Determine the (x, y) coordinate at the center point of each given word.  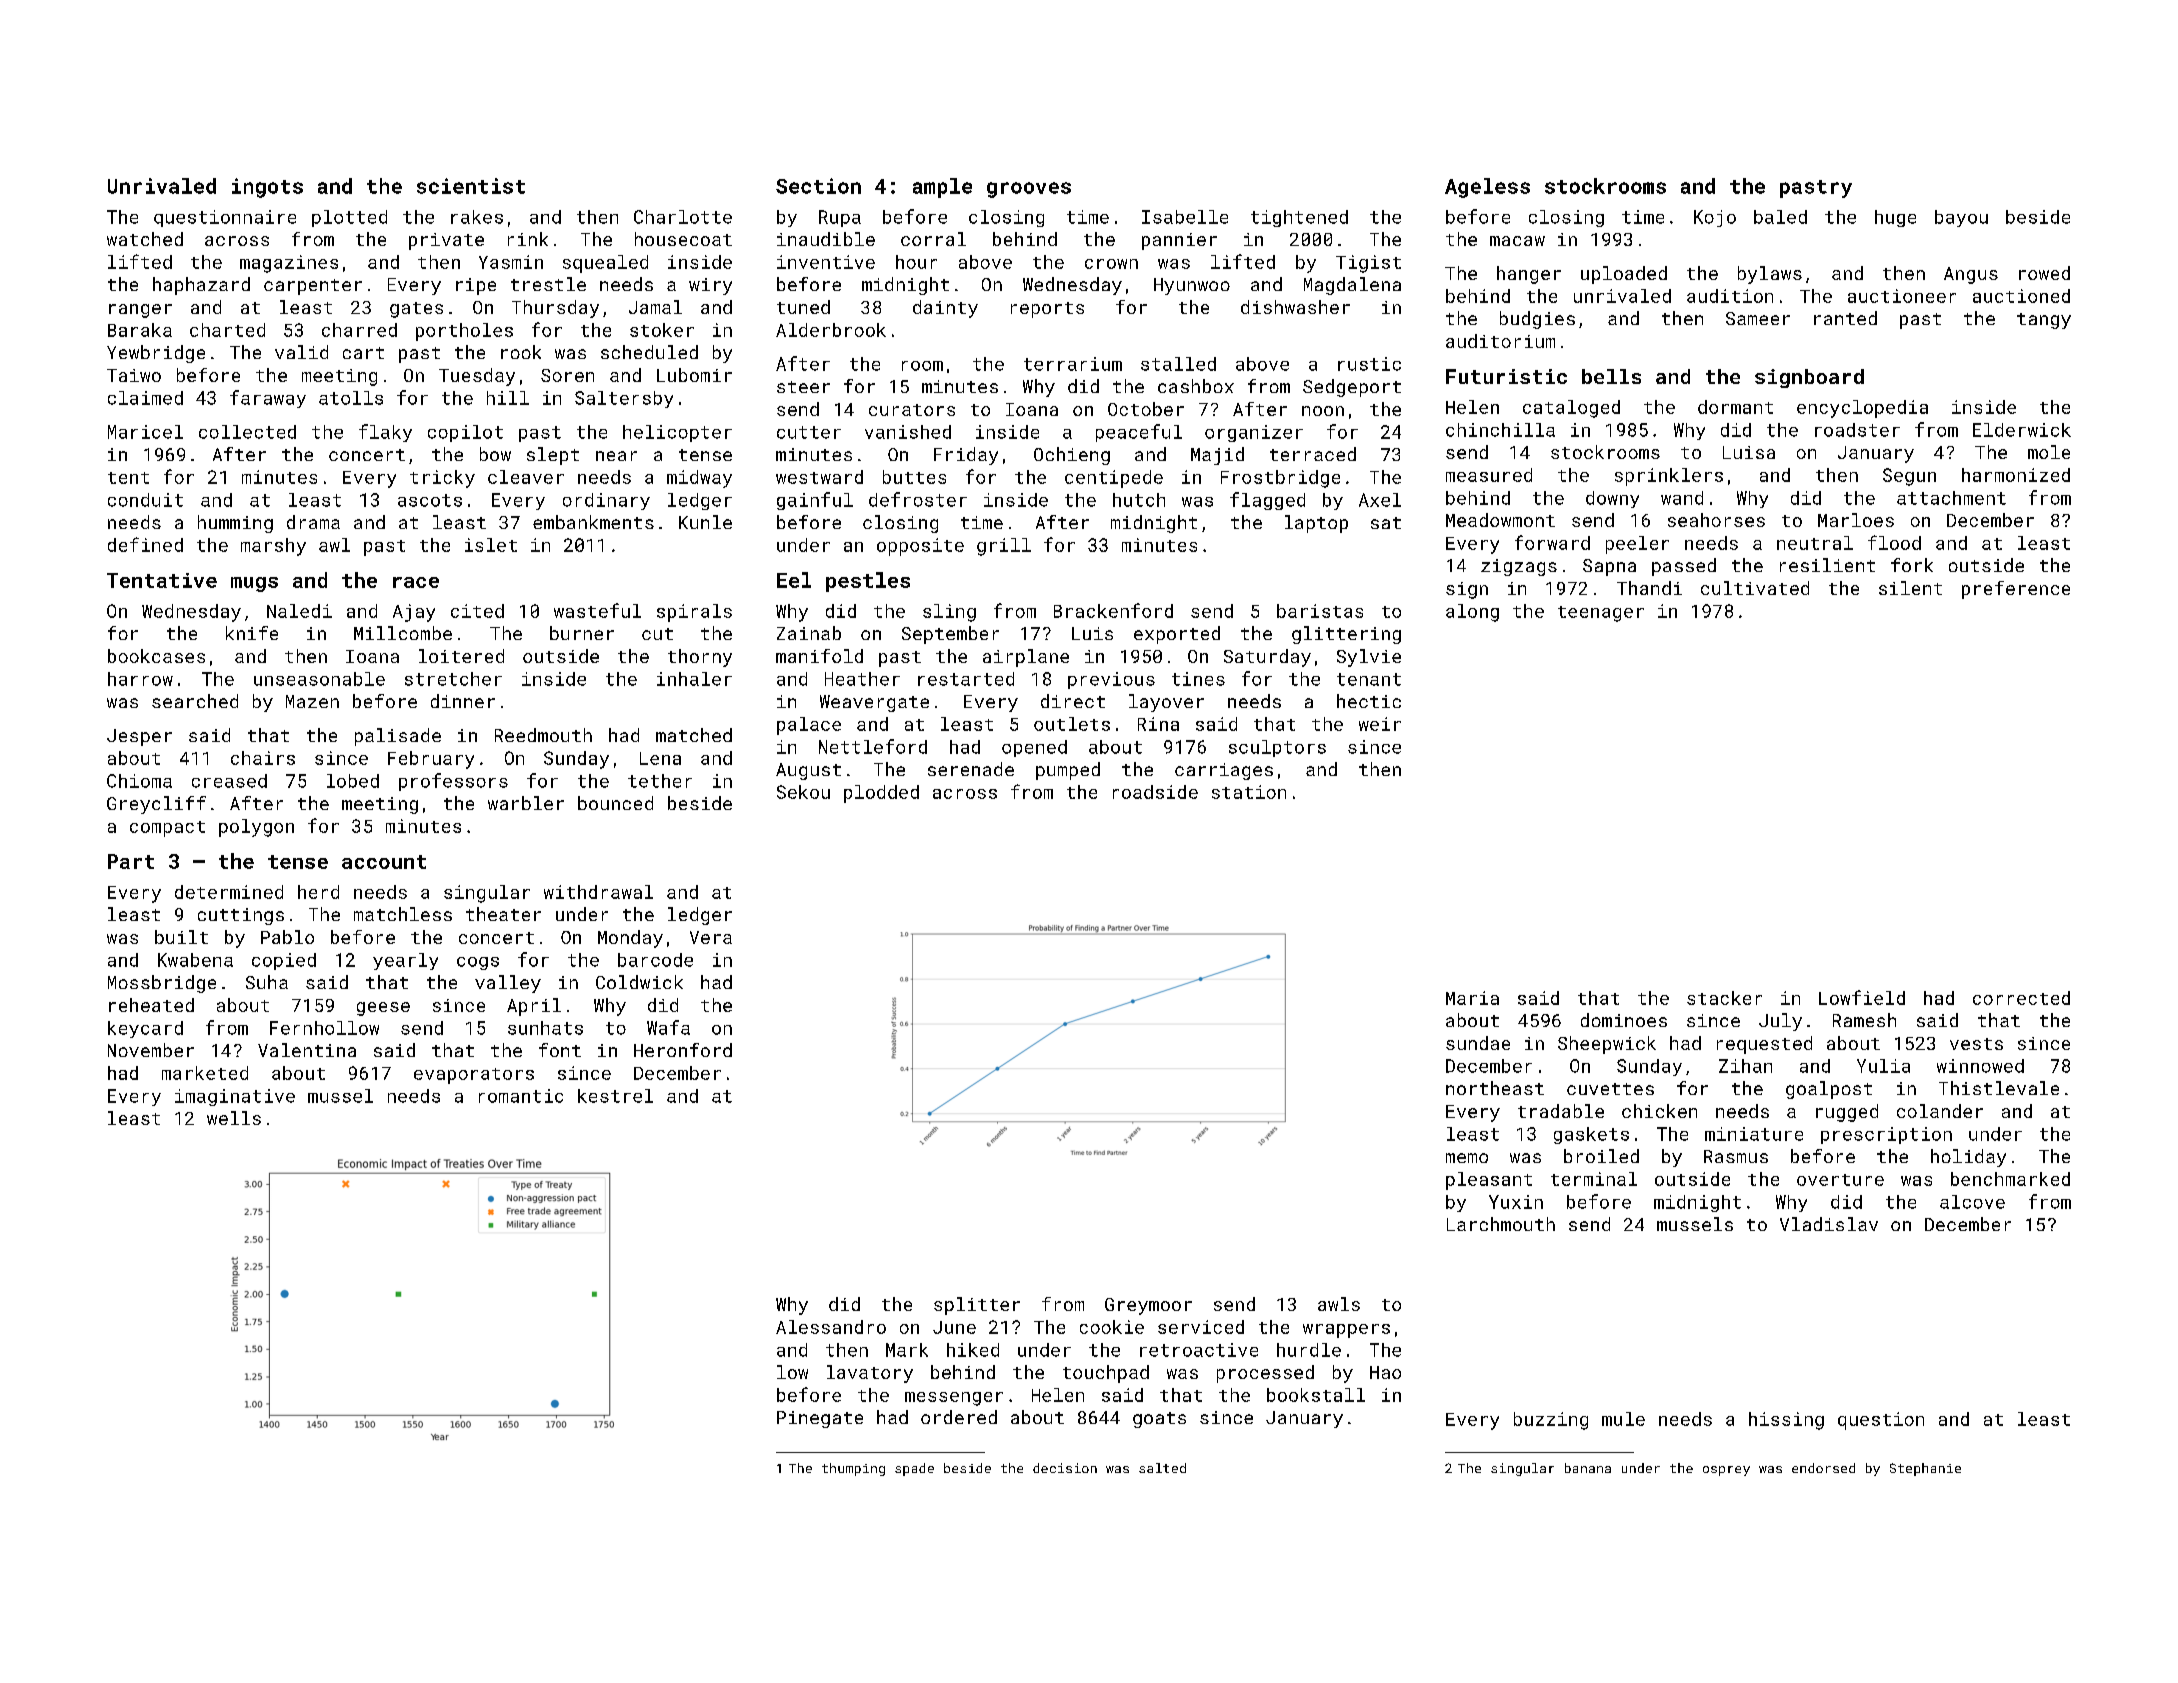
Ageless (1487, 188)
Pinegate (820, 1419)
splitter (977, 1306)
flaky (385, 433)
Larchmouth (1501, 1224)
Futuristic (1506, 376)
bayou (1961, 218)
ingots (267, 188)
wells (234, 1118)
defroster (918, 499)
